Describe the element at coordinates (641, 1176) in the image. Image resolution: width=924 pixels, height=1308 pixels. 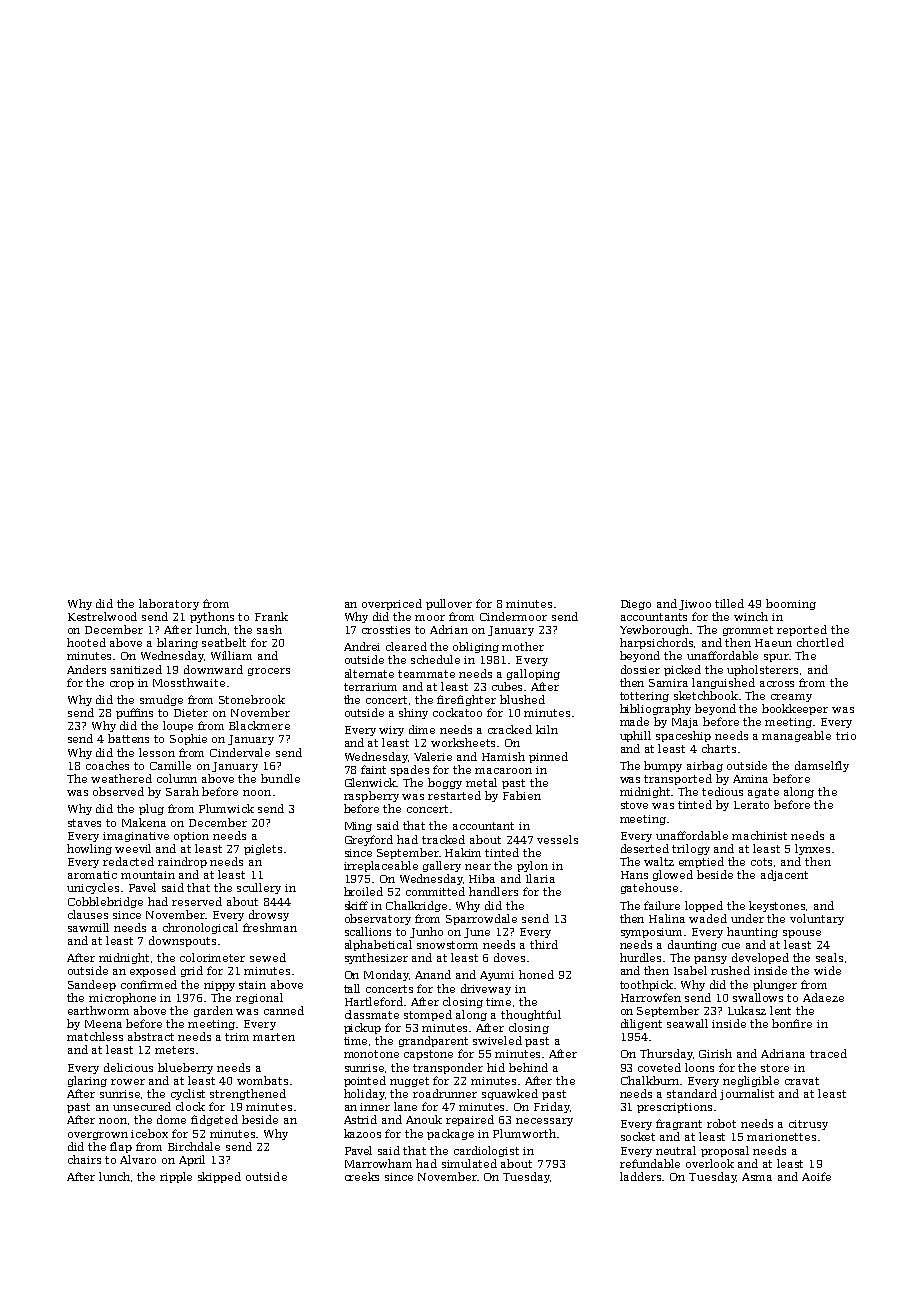
I see `ladders` at that location.
